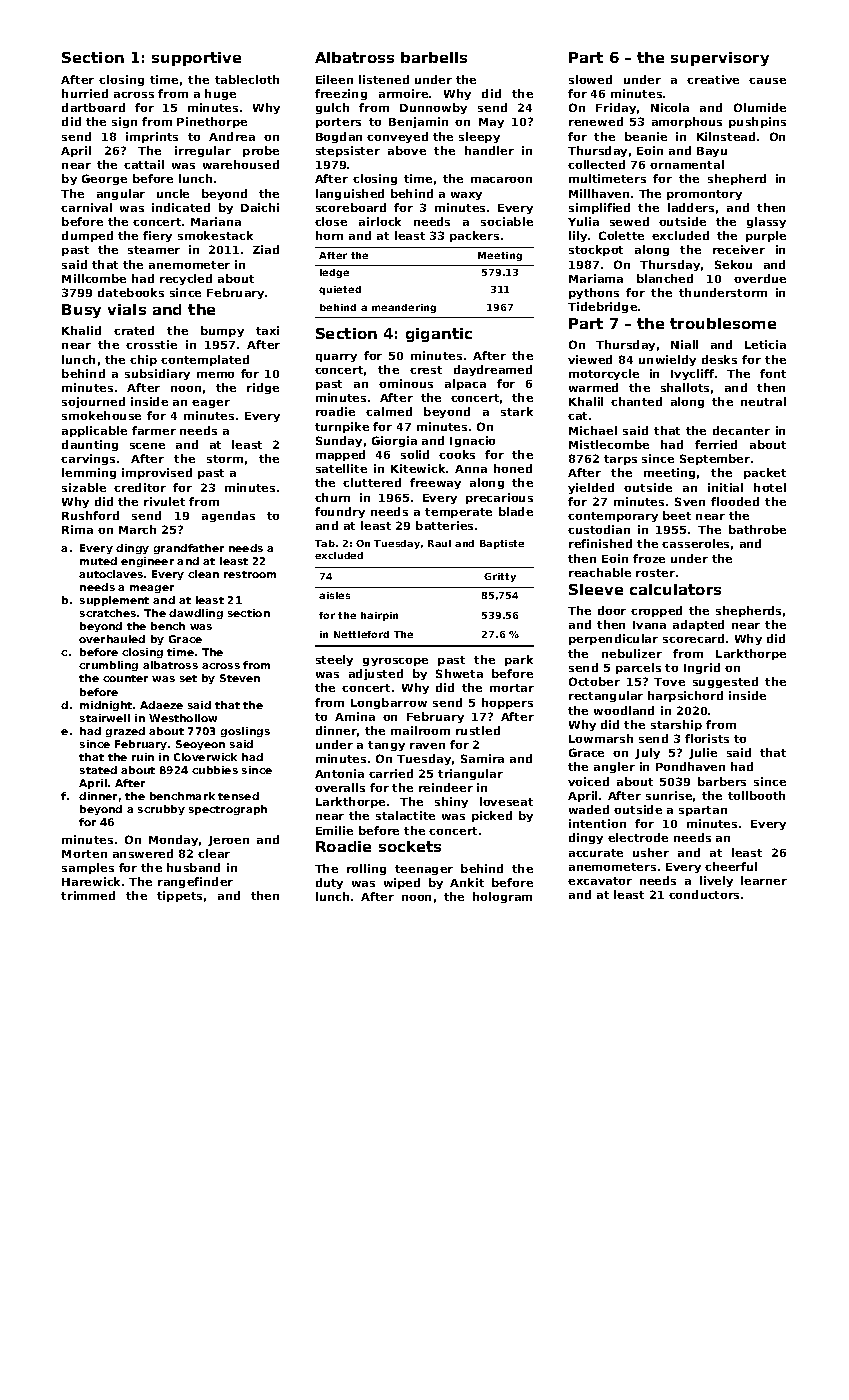  Describe the element at coordinates (655, 573) in the screenshot. I see `roster` at that location.
